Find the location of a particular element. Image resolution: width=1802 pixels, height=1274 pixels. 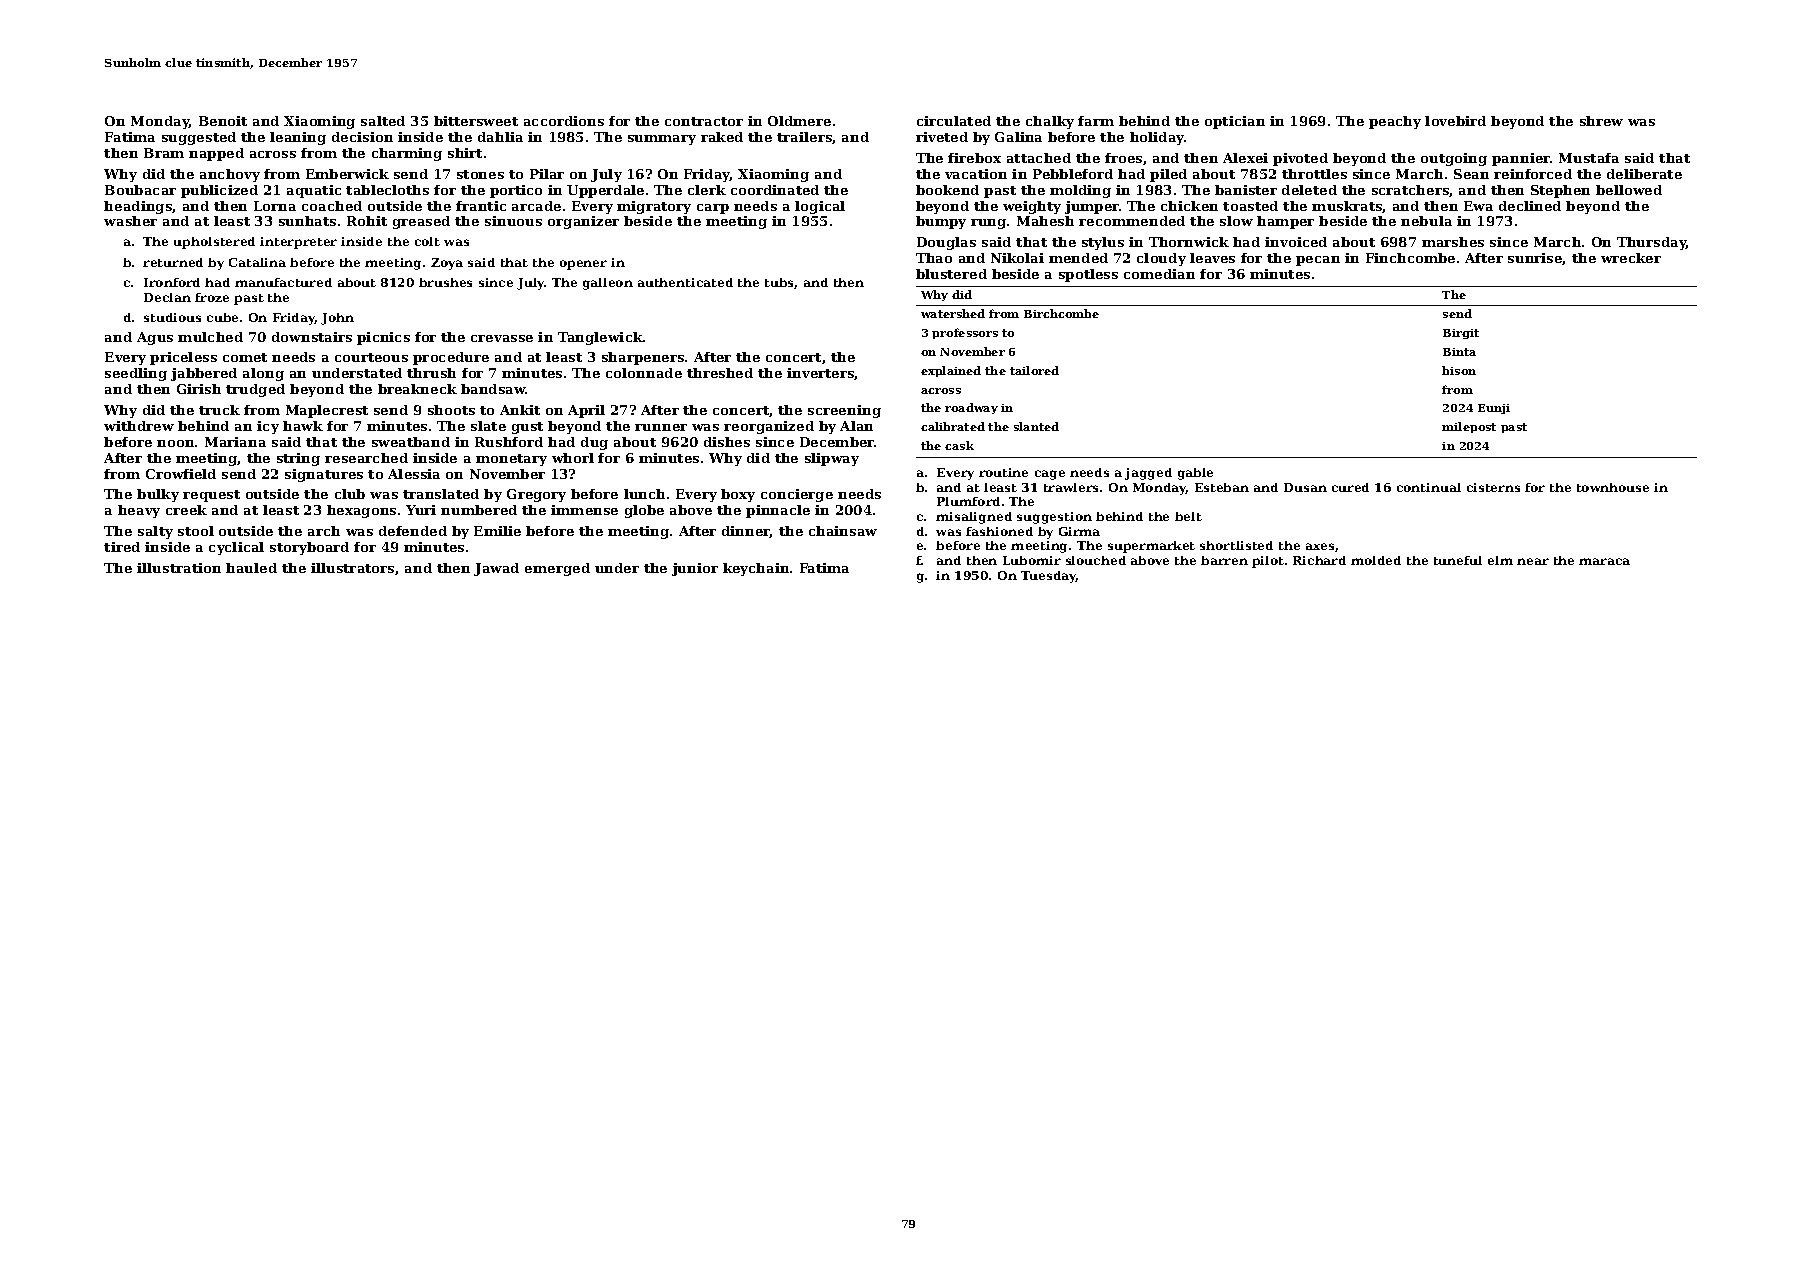

scratchers is located at coordinates (1410, 190).
